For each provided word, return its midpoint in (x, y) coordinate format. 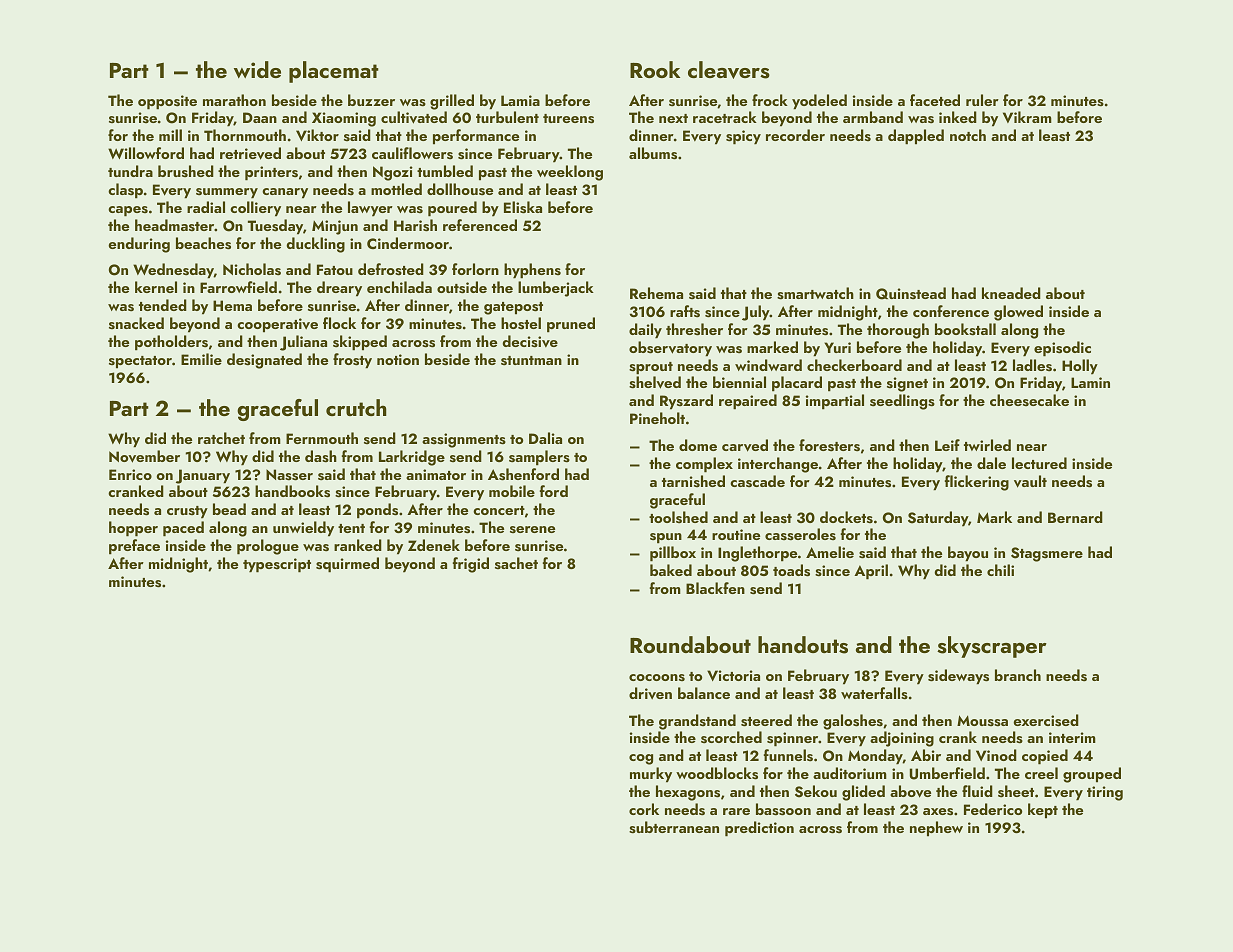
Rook (655, 69)
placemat (334, 72)
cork (644, 809)
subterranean (674, 827)
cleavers (729, 70)
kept (1043, 811)
